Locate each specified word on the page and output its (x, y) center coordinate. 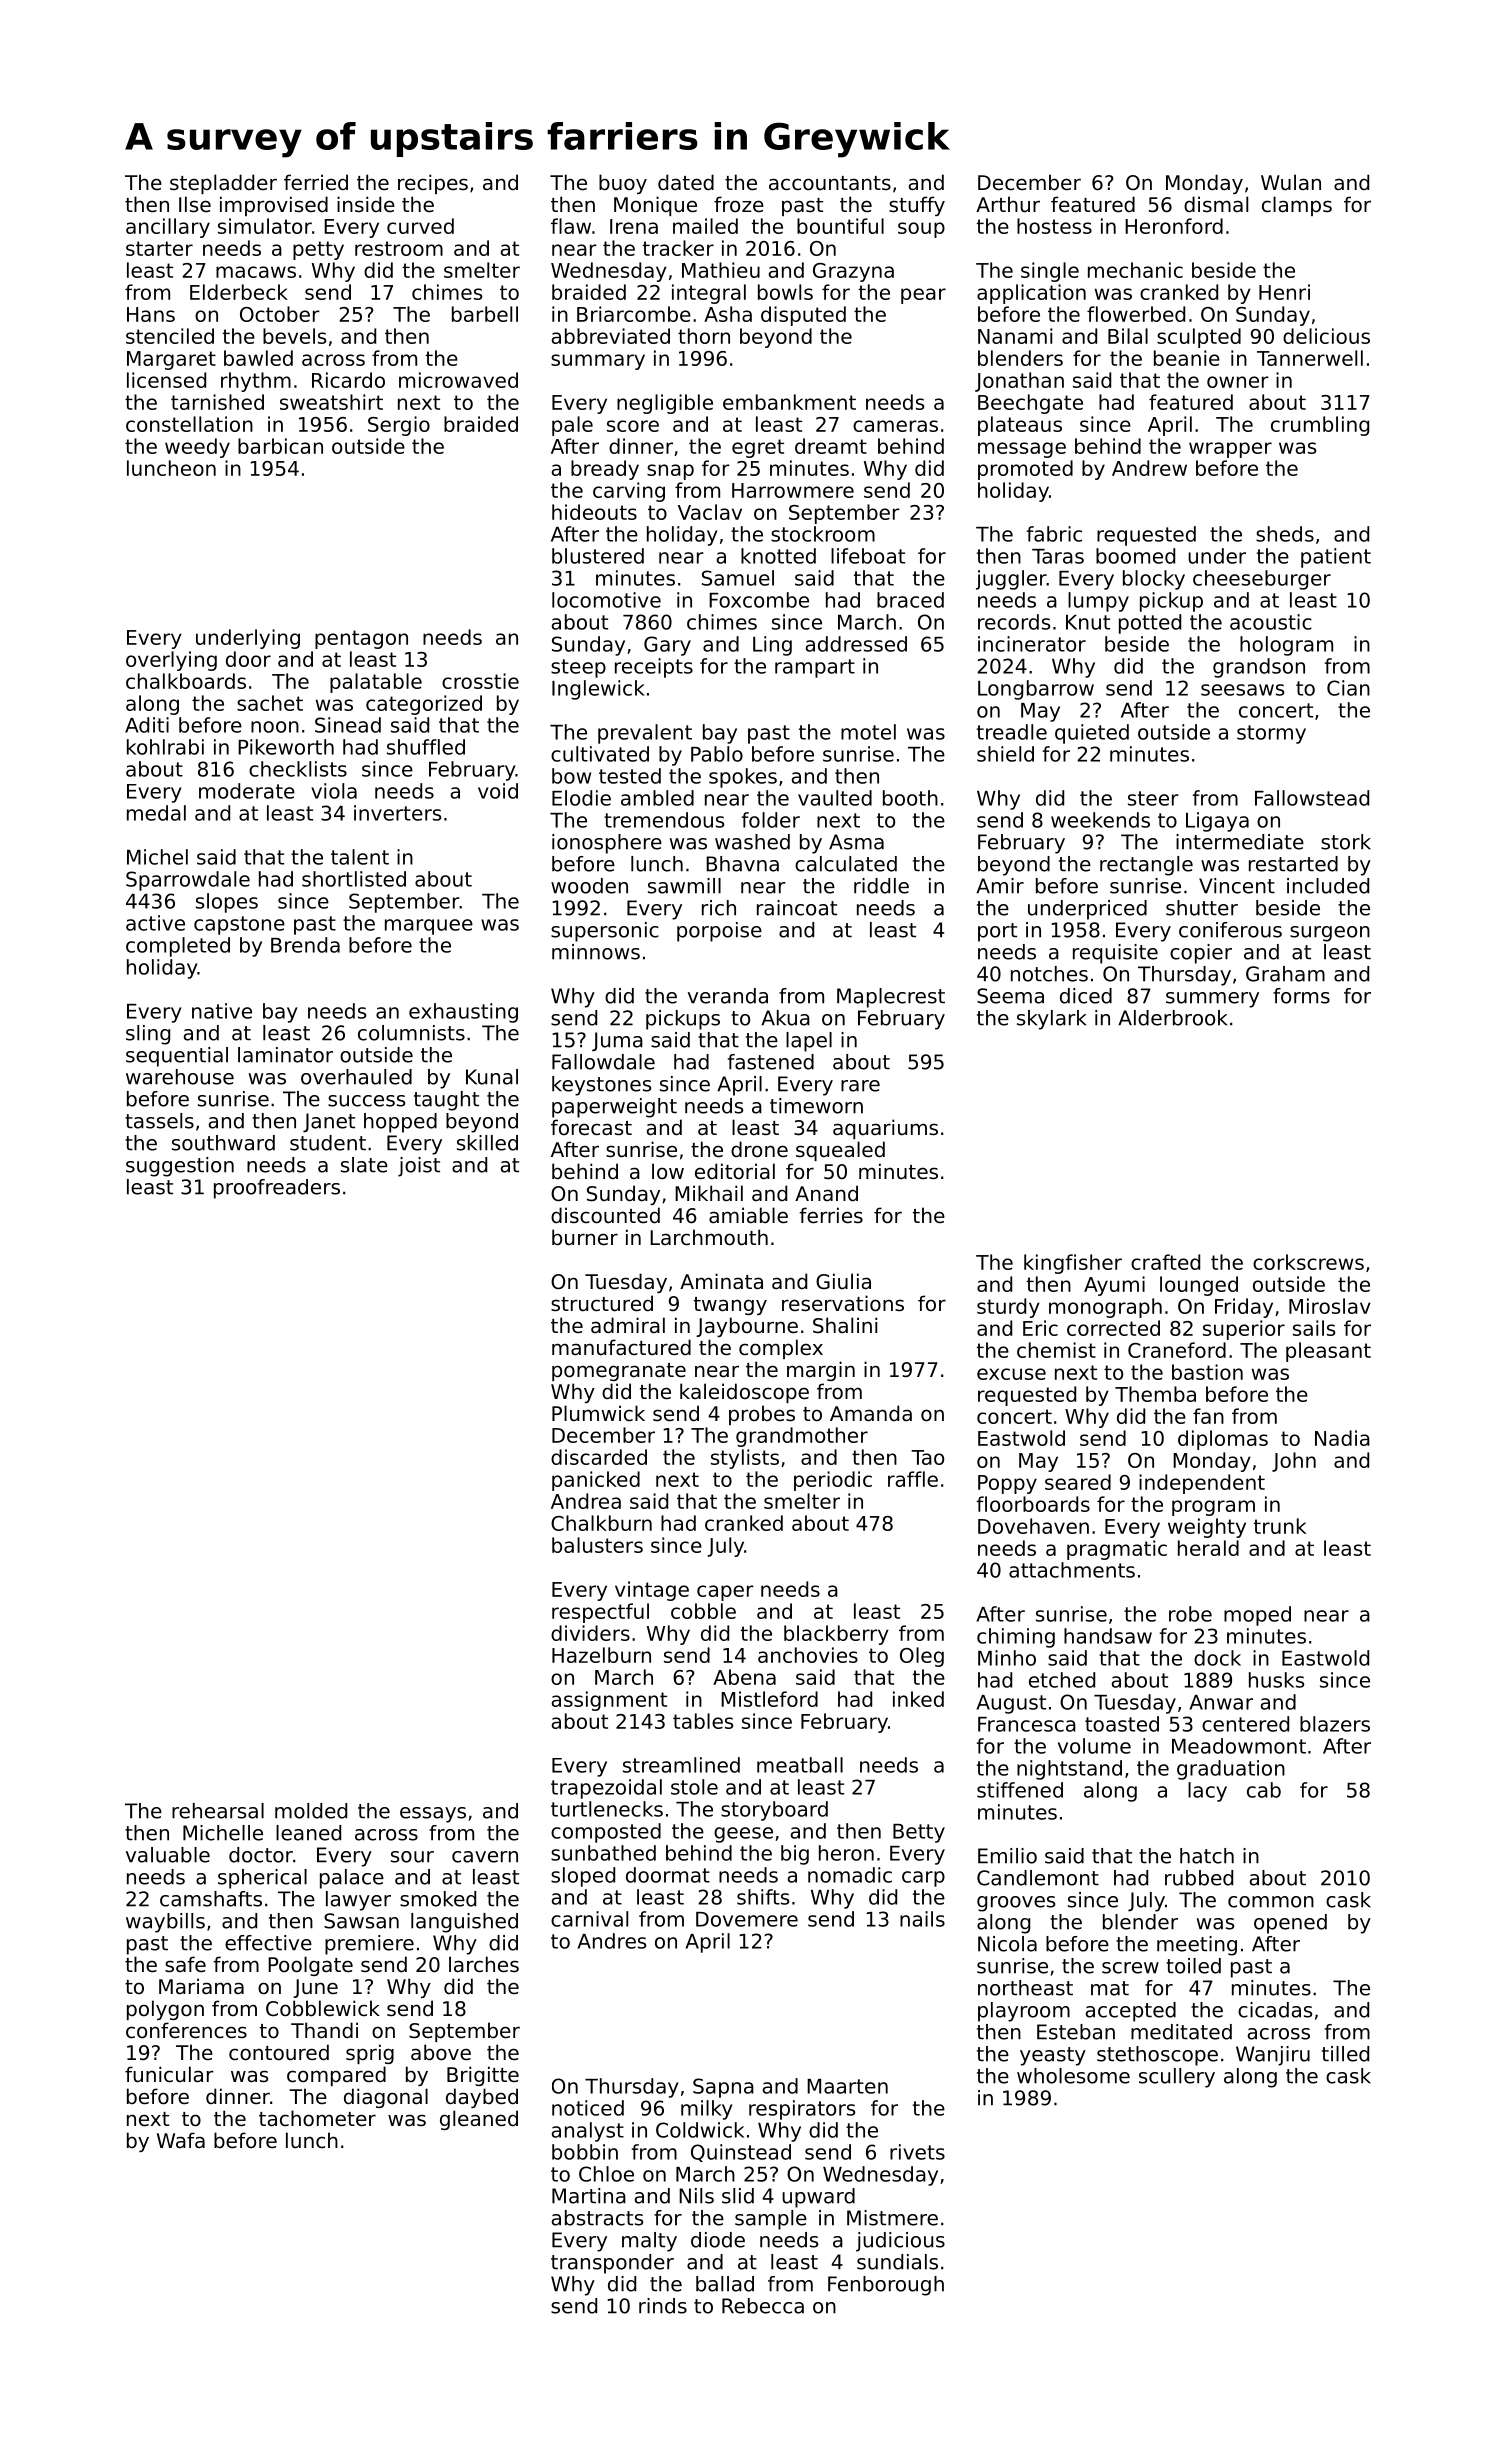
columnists (411, 1033)
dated (686, 182)
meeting (1197, 1946)
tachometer (317, 2118)
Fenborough (886, 2286)
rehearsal (218, 1811)
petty (318, 250)
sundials (897, 2262)
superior (1244, 1330)
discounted (605, 1215)
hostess (1054, 226)
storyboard (774, 1811)
